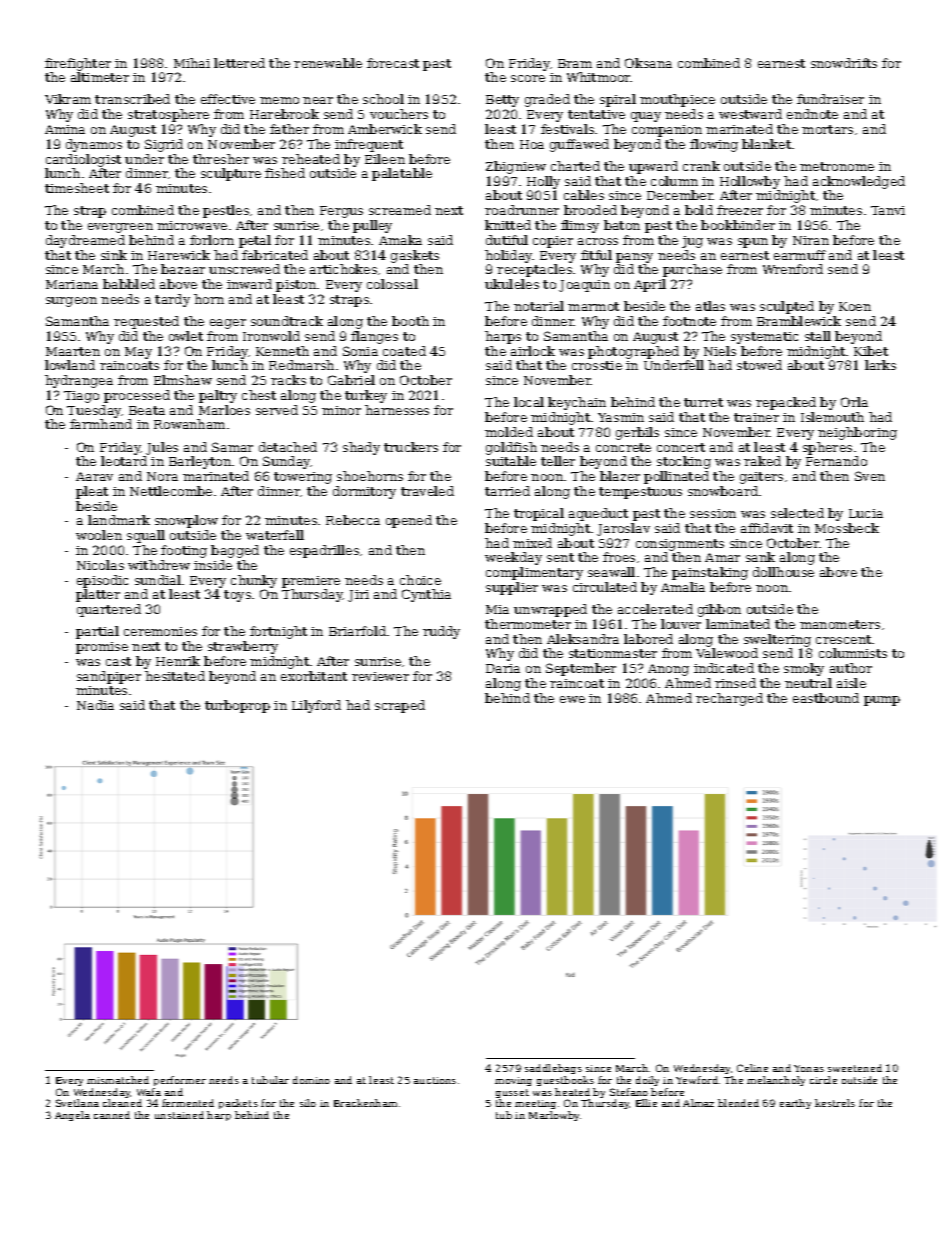 The image size is (952, 1233). What do you see at coordinates (844, 63) in the page?
I see `snowdrifts` at bounding box center [844, 63].
